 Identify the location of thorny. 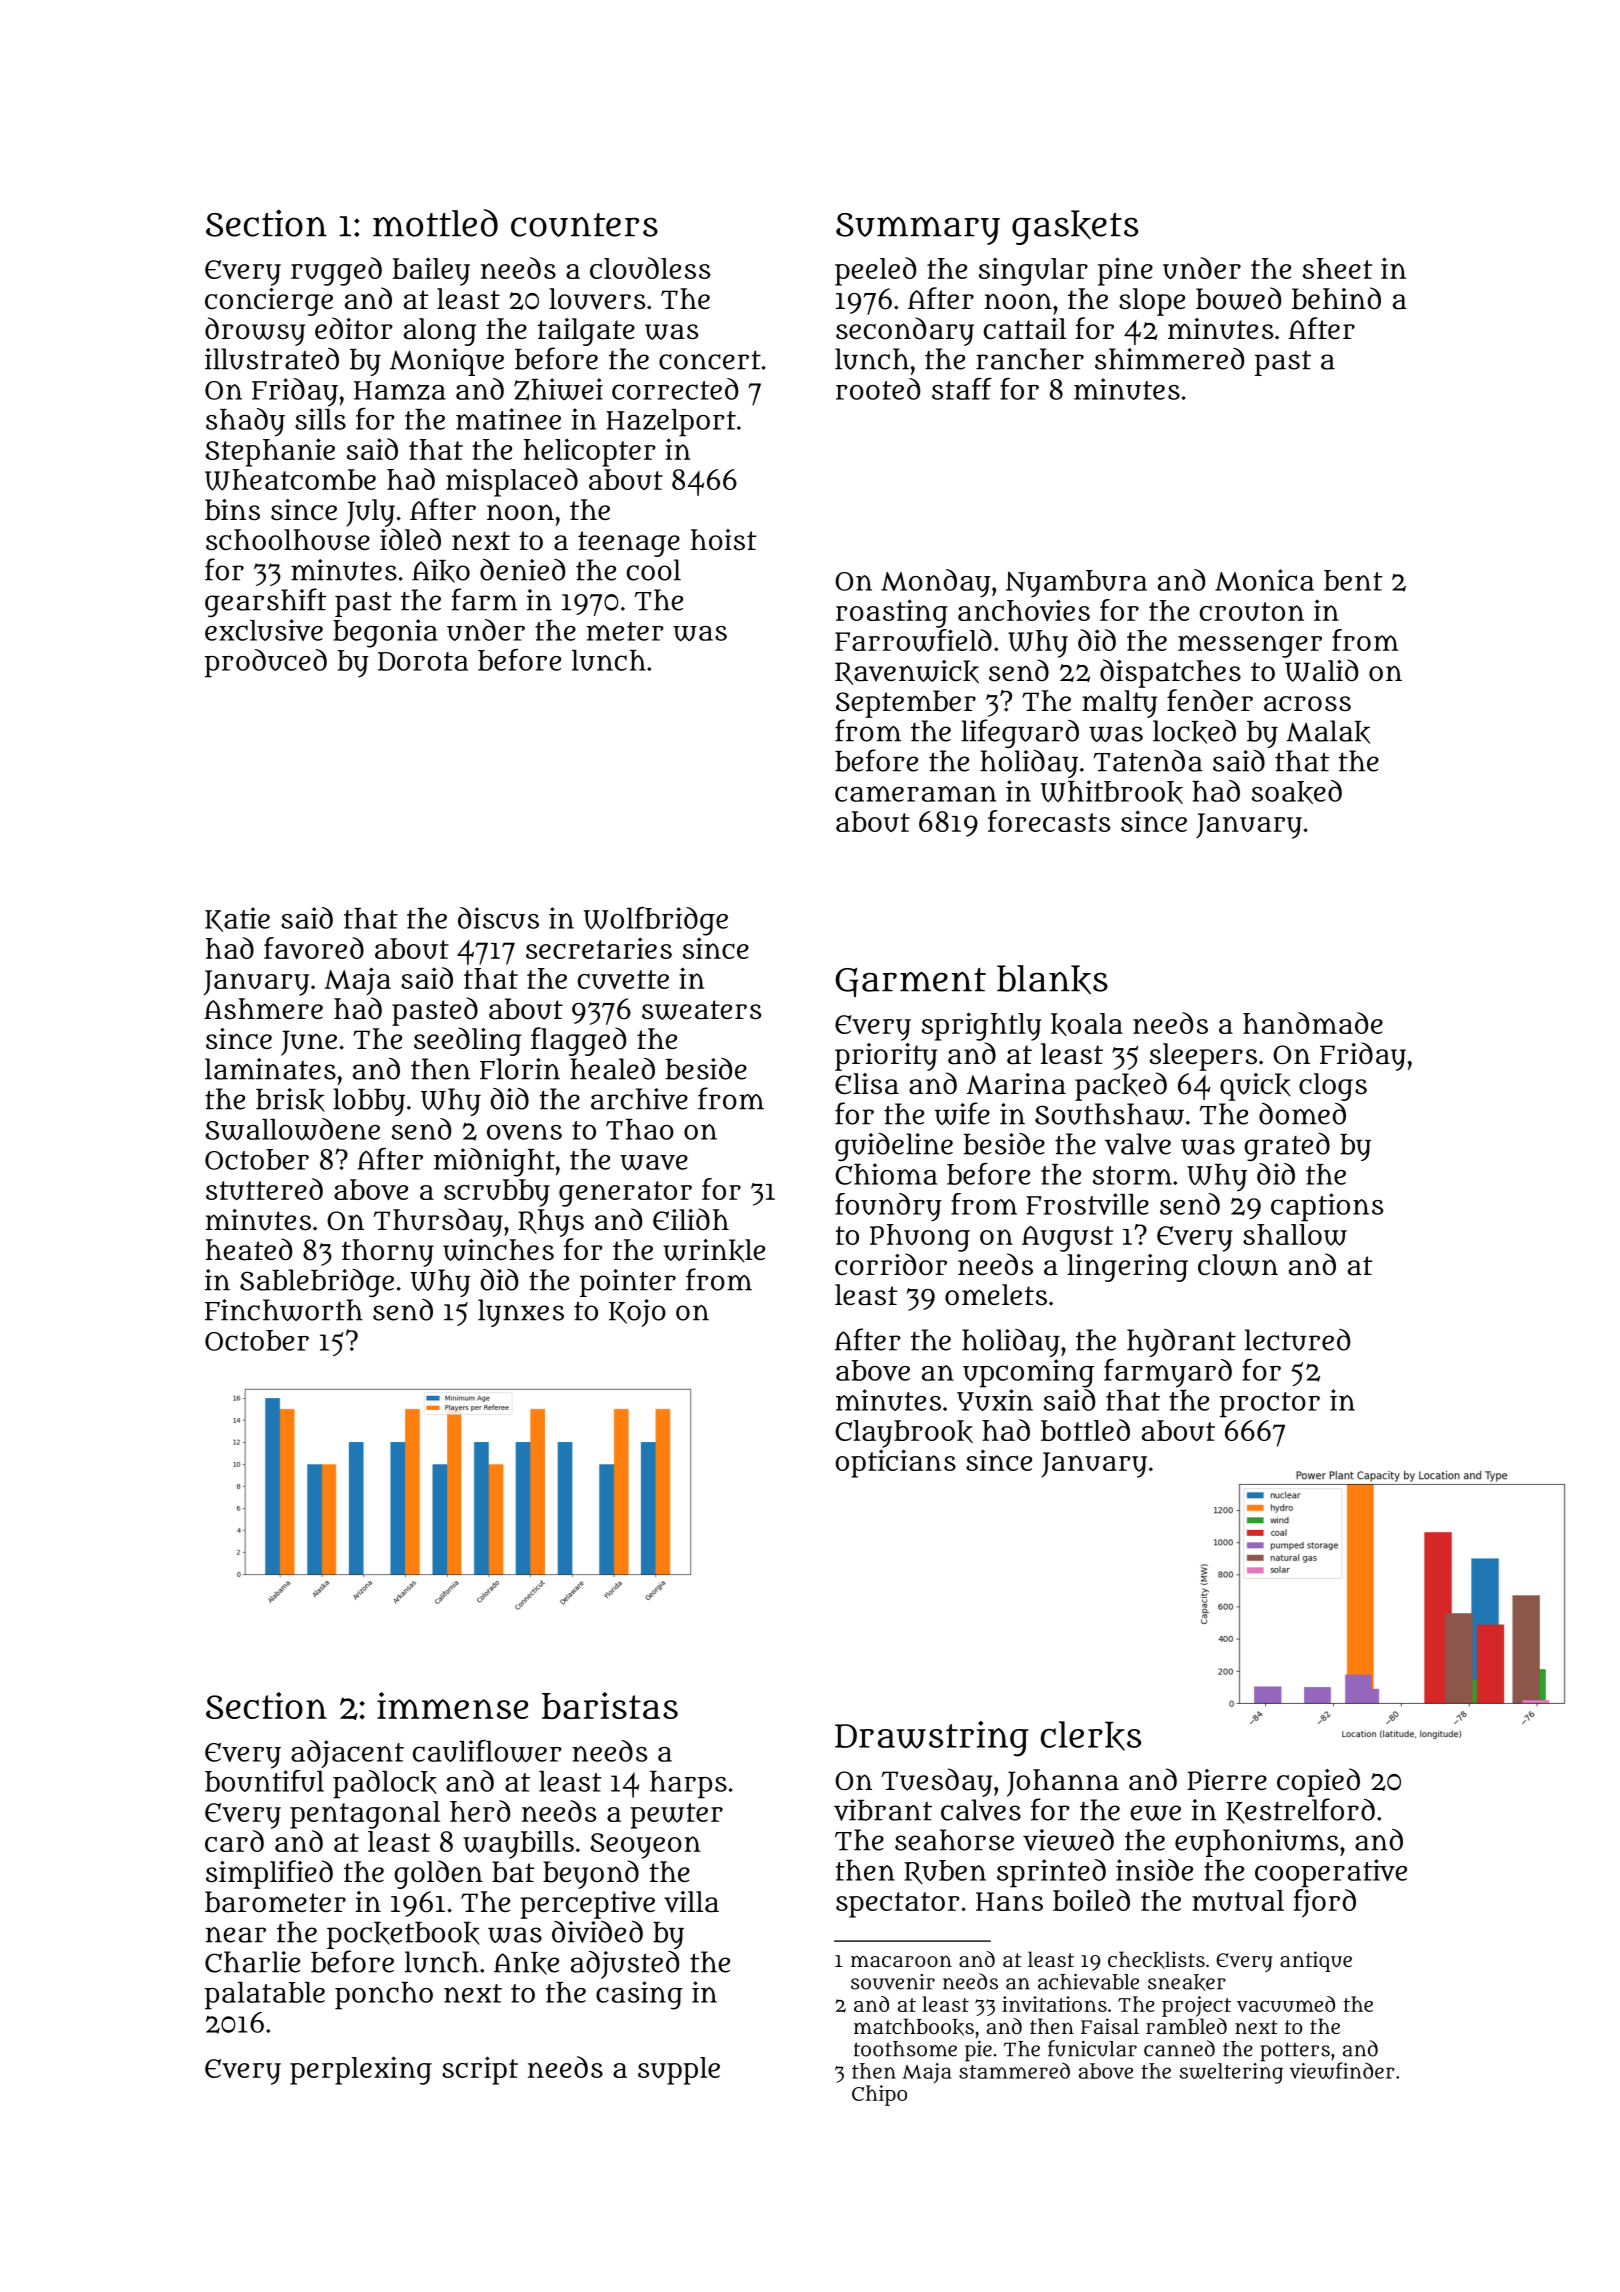
(388, 1253).
